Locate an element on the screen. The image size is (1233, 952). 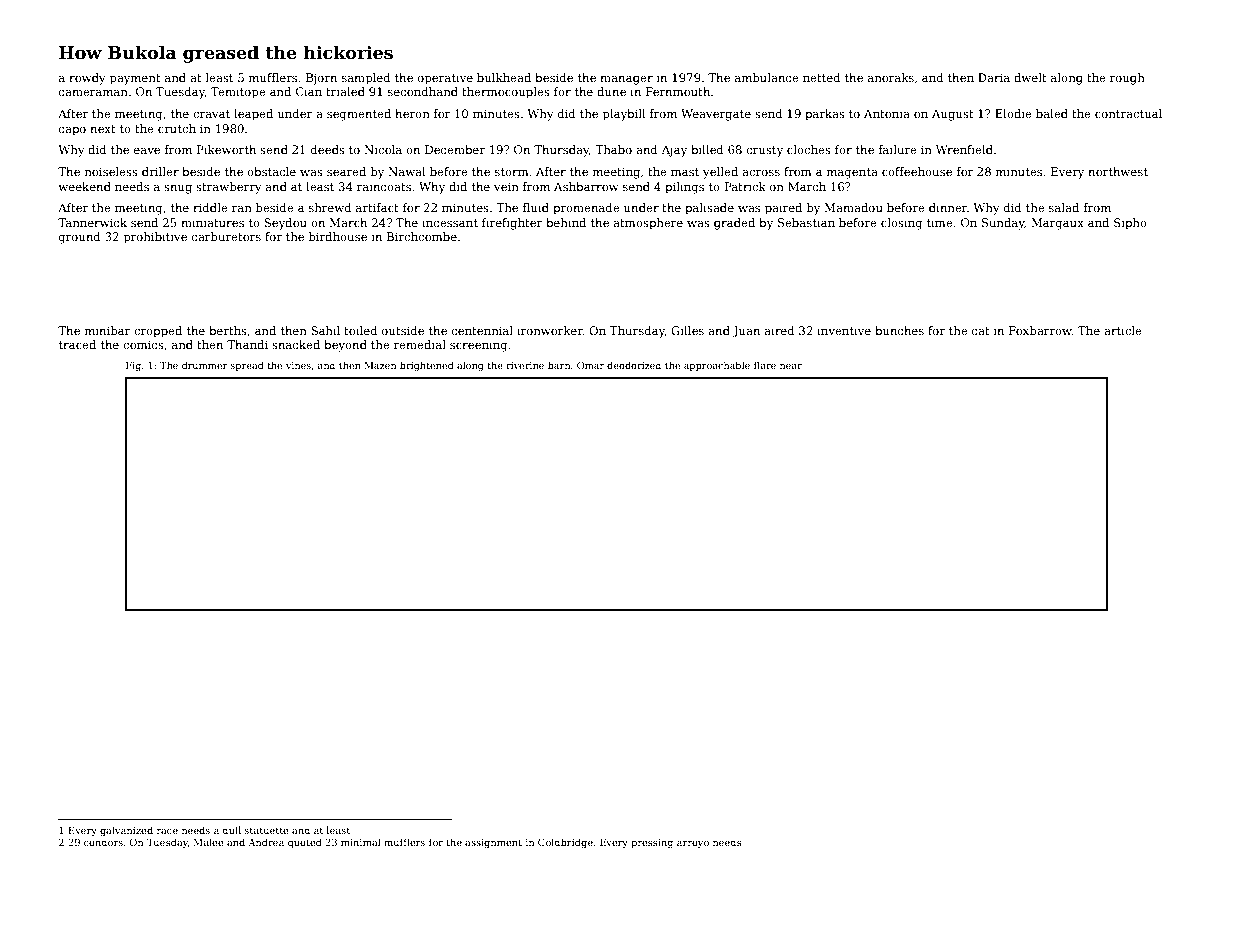
condors is located at coordinates (103, 842).
